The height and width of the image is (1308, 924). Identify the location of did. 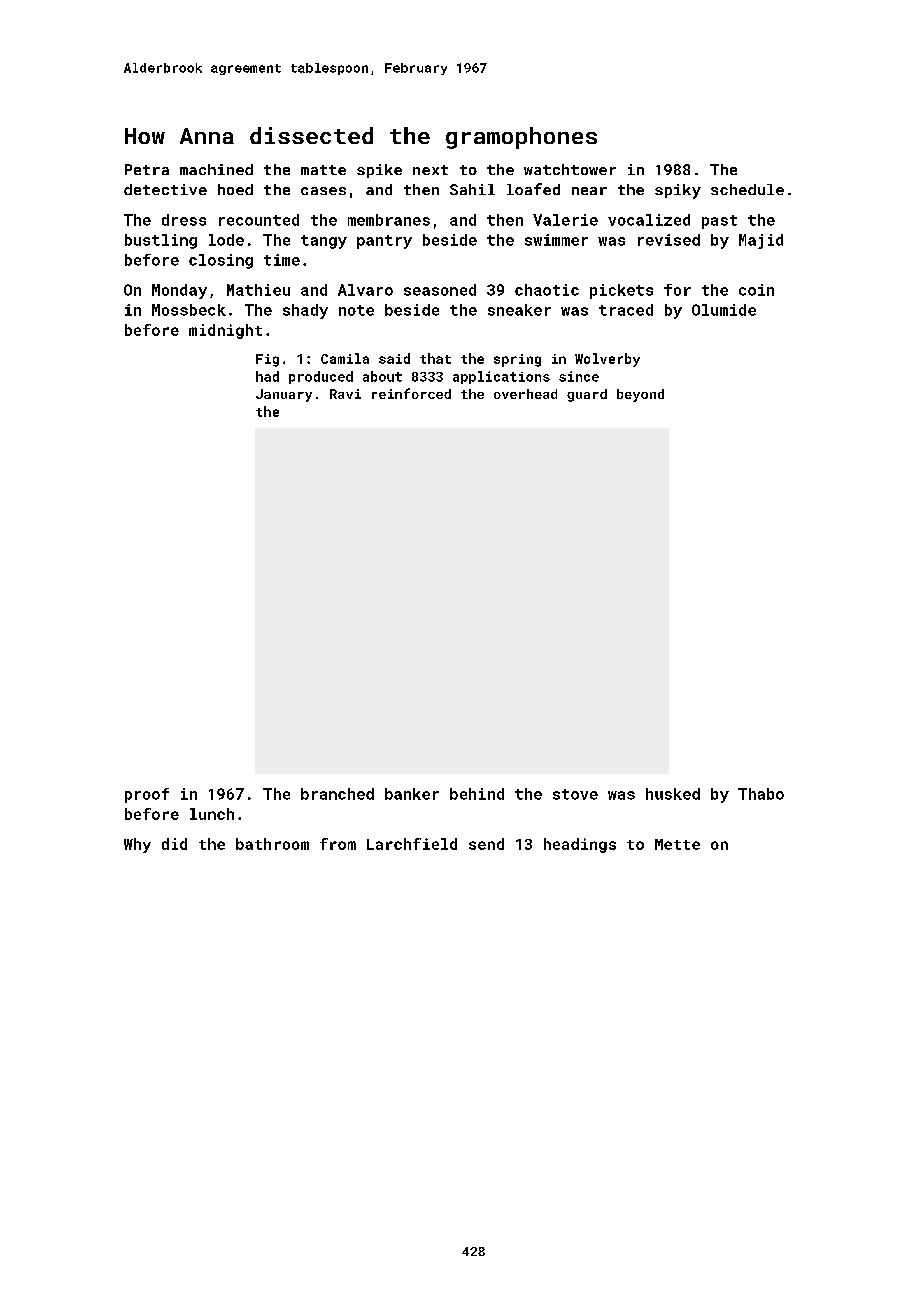
(174, 844).
